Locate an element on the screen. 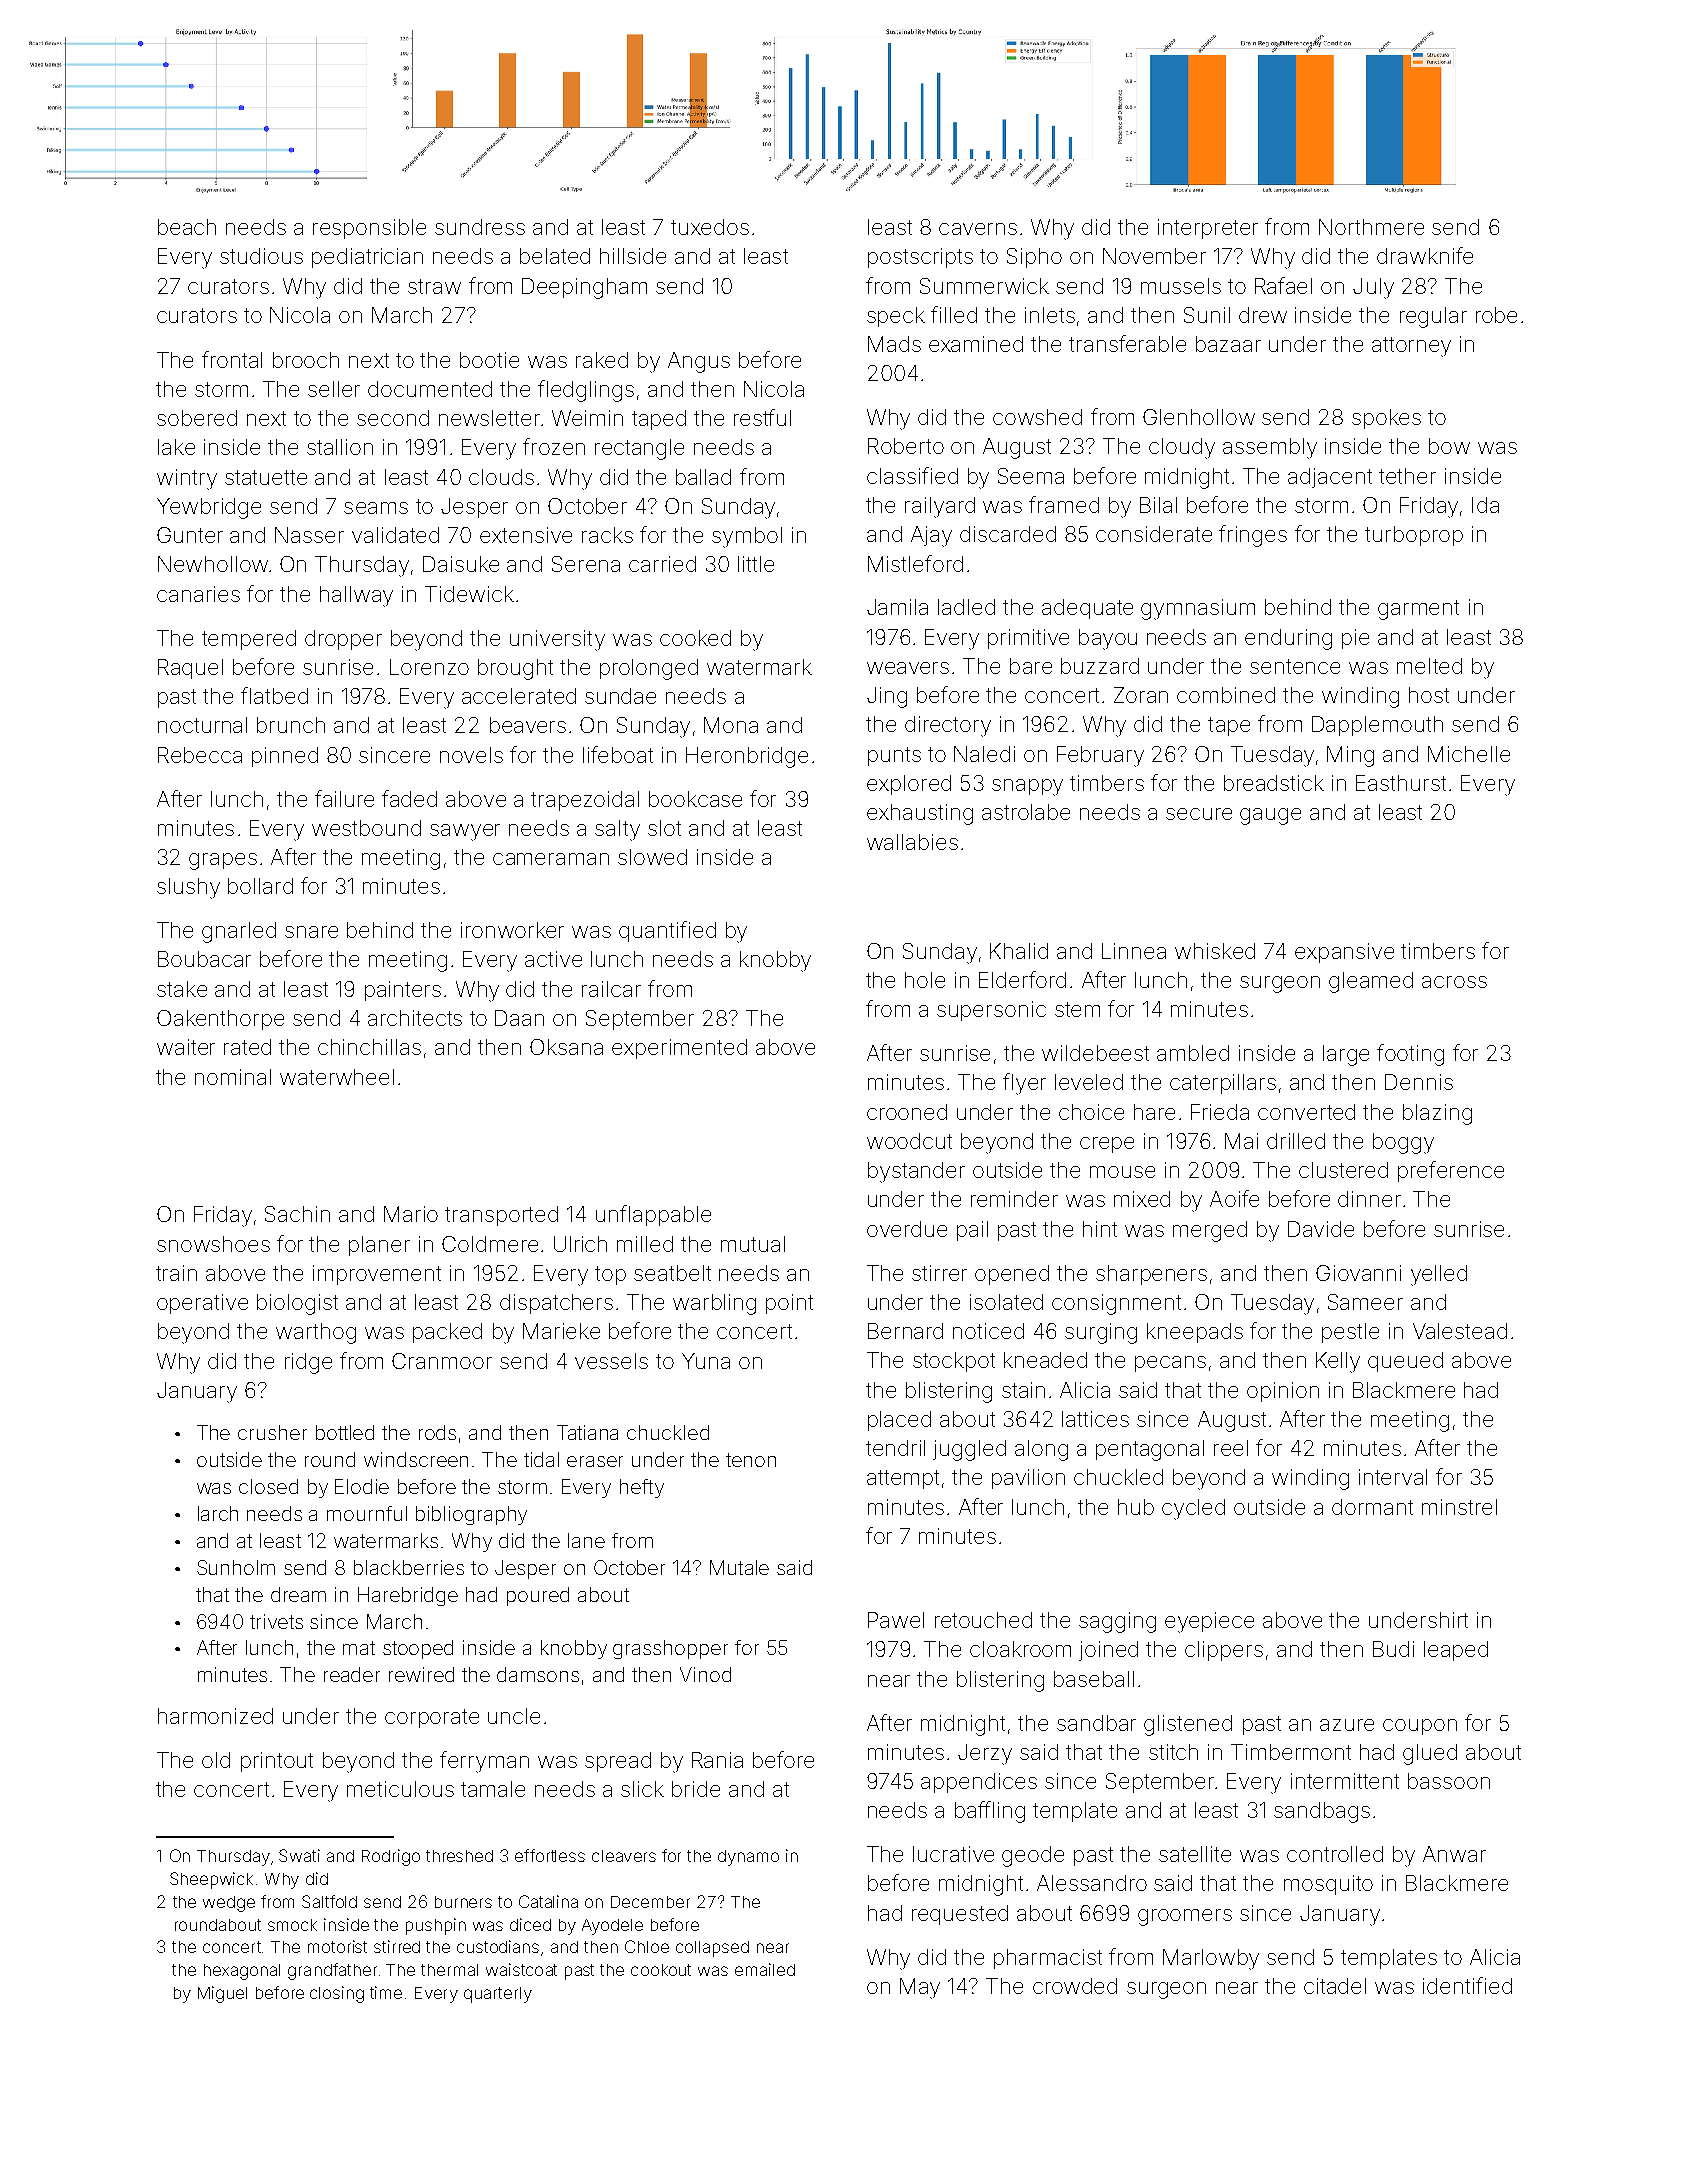 The width and height of the screenshot is (1683, 2178). emailed is located at coordinates (765, 1969).
